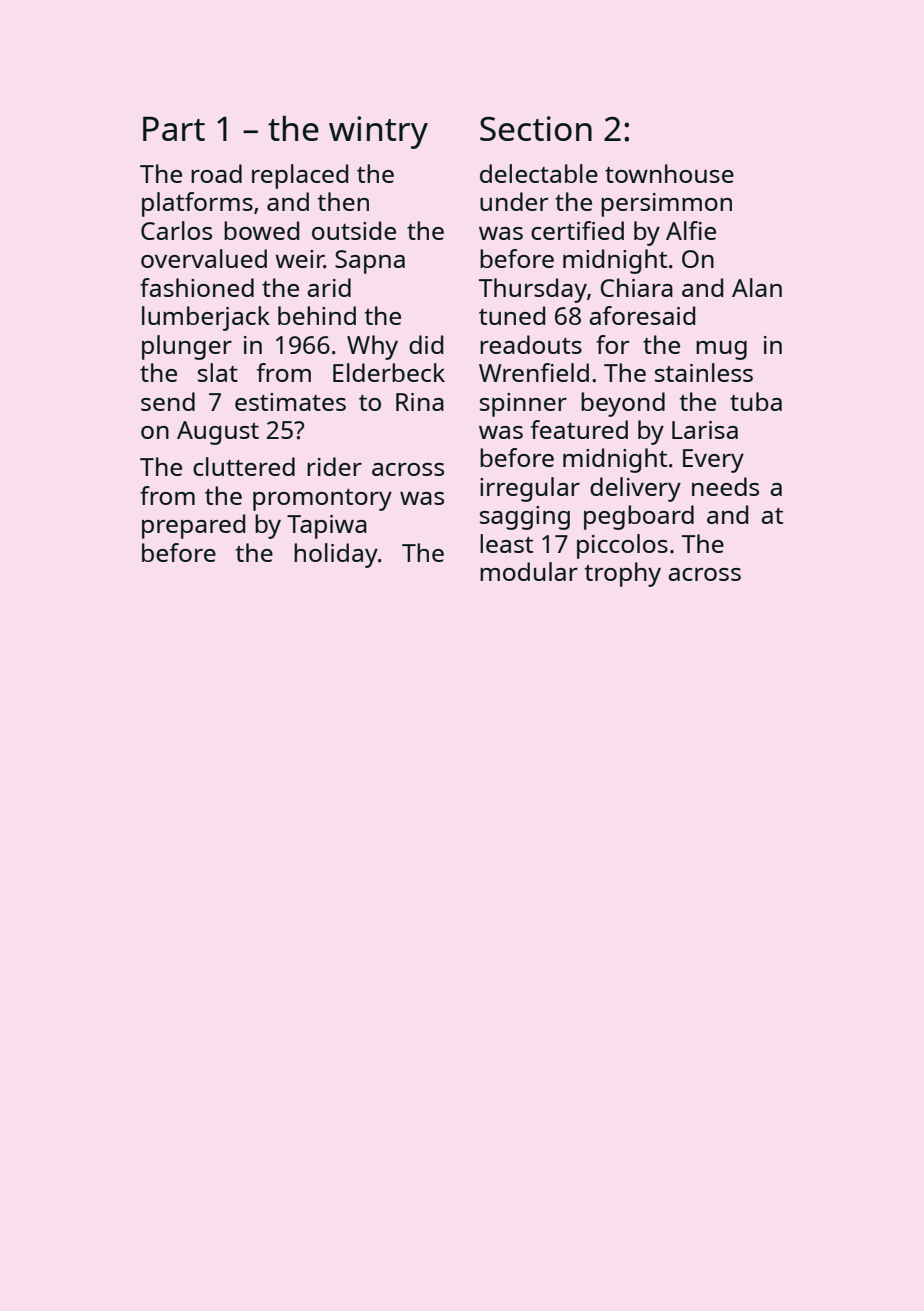  Describe the element at coordinates (713, 461) in the screenshot. I see `Every` at that location.
